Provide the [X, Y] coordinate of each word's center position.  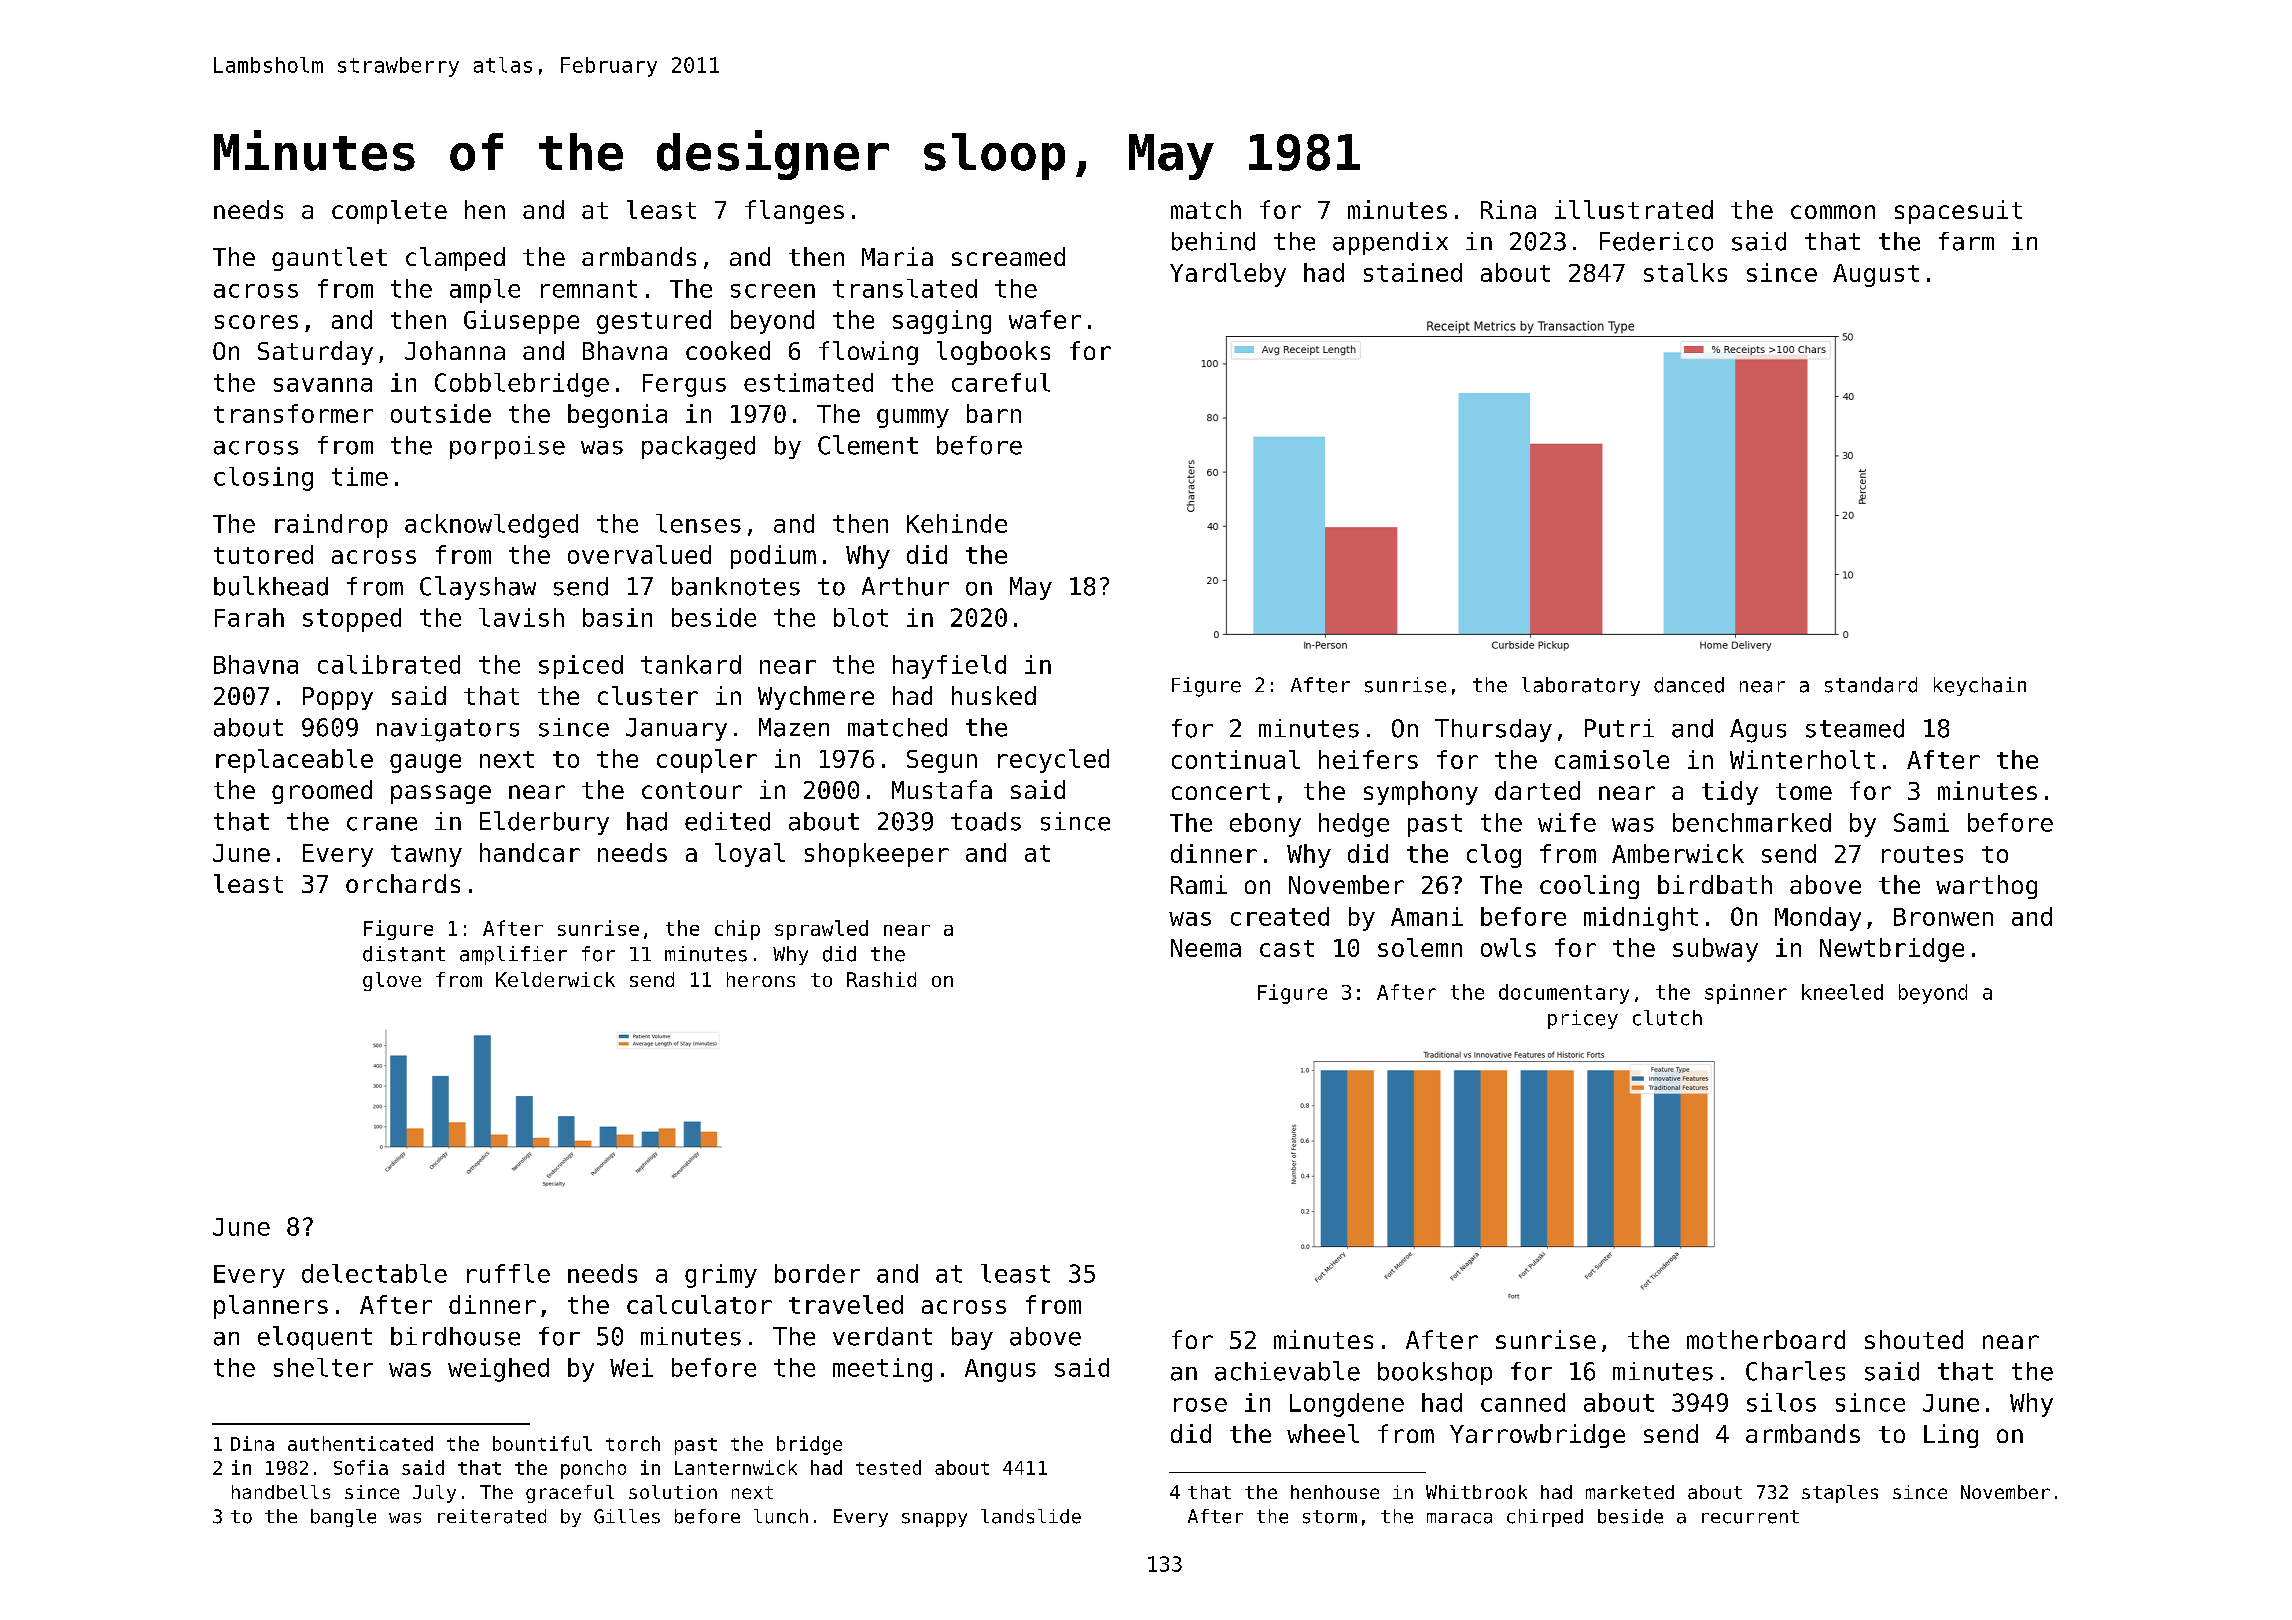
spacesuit [1958, 212]
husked [994, 695]
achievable [1287, 1371]
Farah [249, 617]
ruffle [508, 1273]
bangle [343, 1518]
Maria [897, 256]
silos [1781, 1402]
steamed [1855, 728]
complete [389, 212]
